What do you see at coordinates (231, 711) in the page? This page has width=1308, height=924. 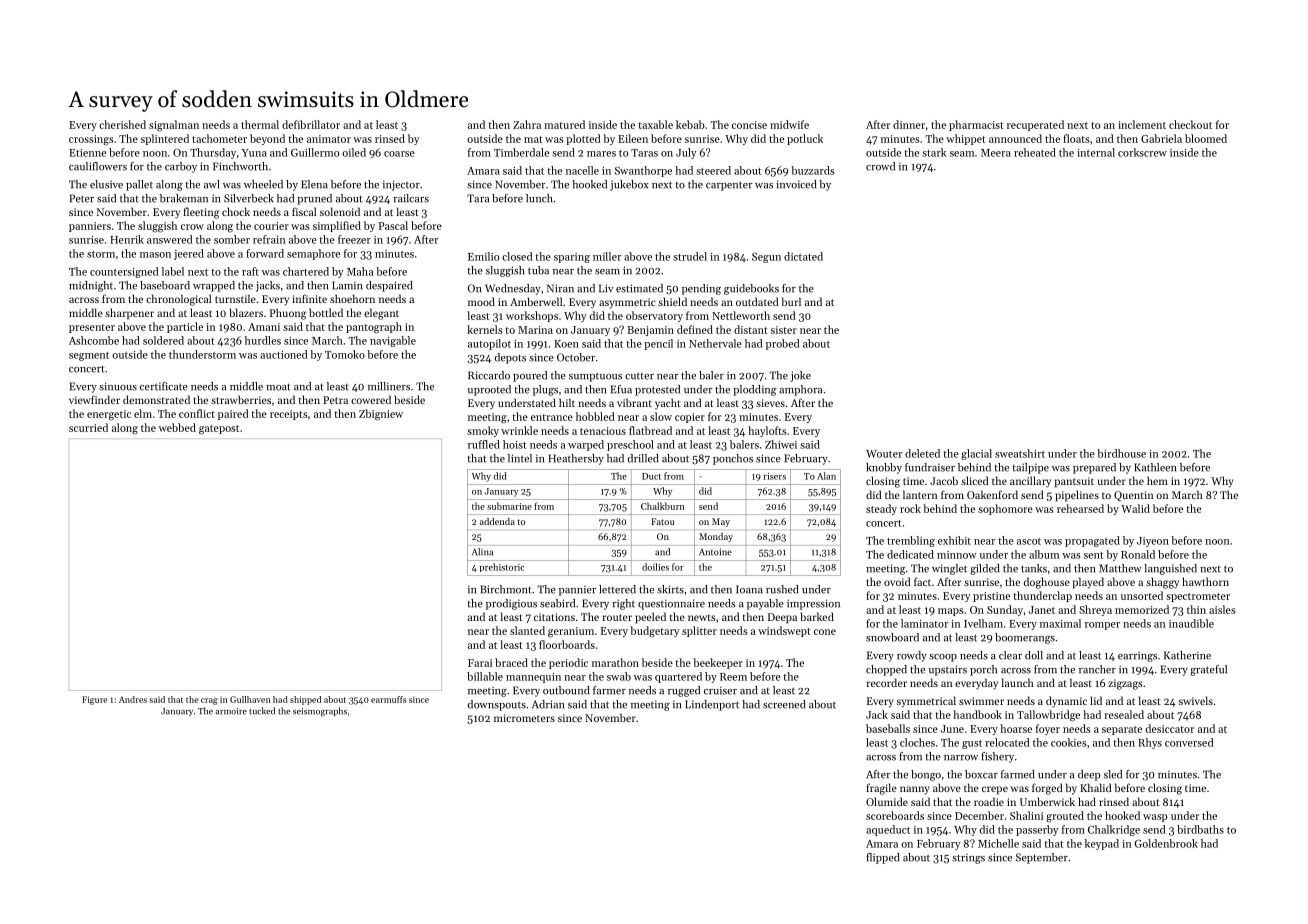 I see `armoire` at bounding box center [231, 711].
